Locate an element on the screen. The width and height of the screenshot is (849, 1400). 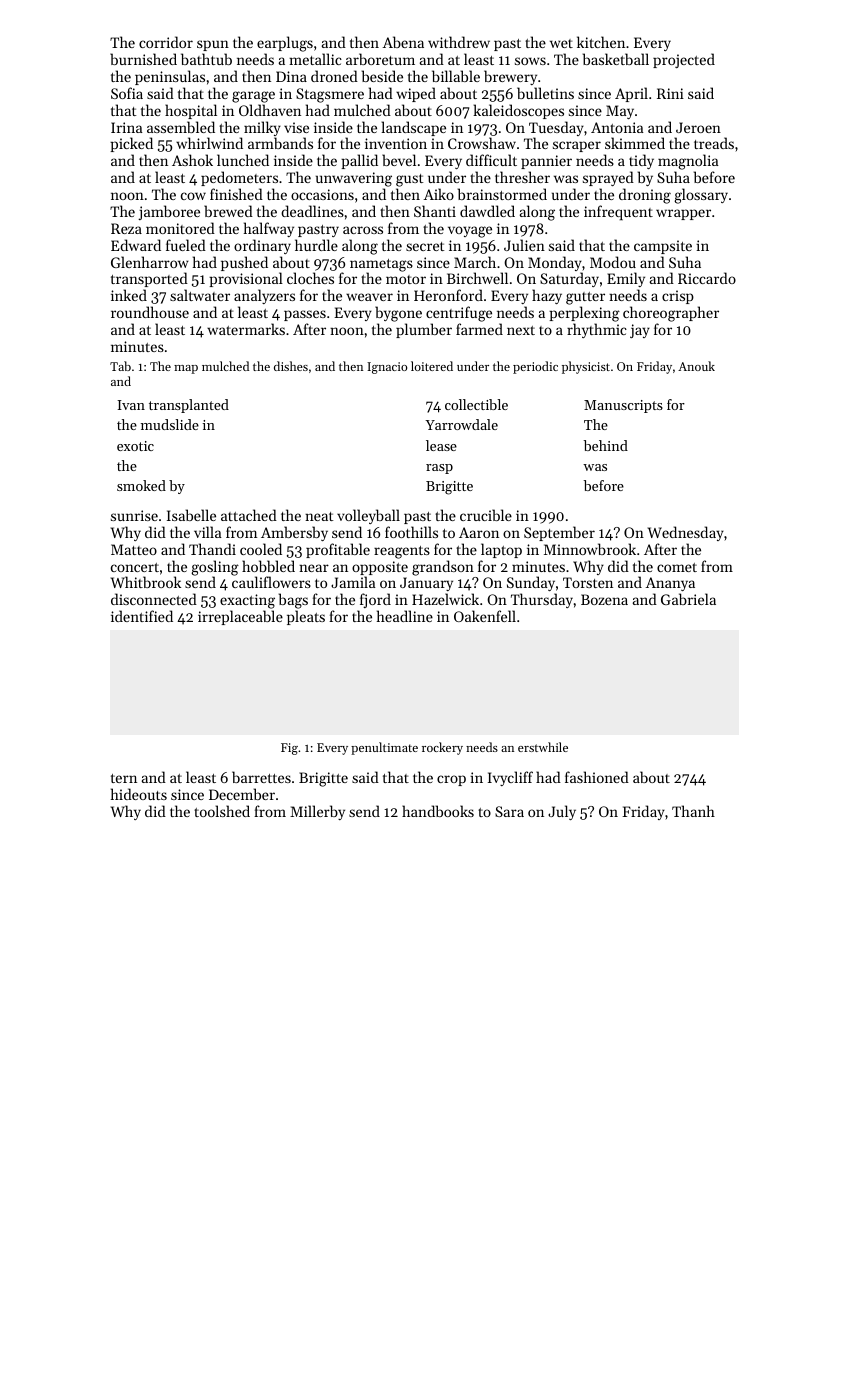
handbooks is located at coordinates (438, 811).
